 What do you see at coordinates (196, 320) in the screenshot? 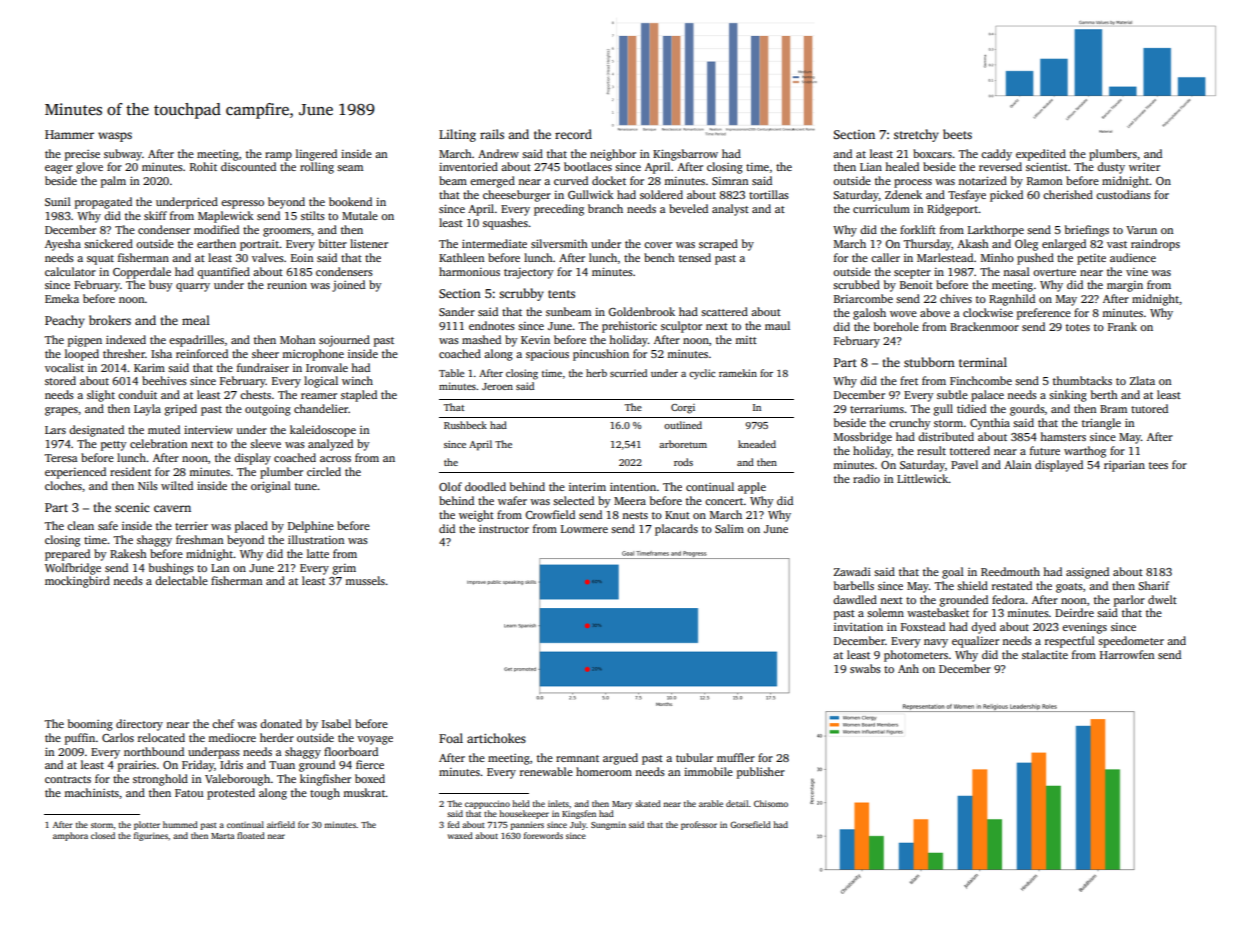
I see `meal` at bounding box center [196, 320].
